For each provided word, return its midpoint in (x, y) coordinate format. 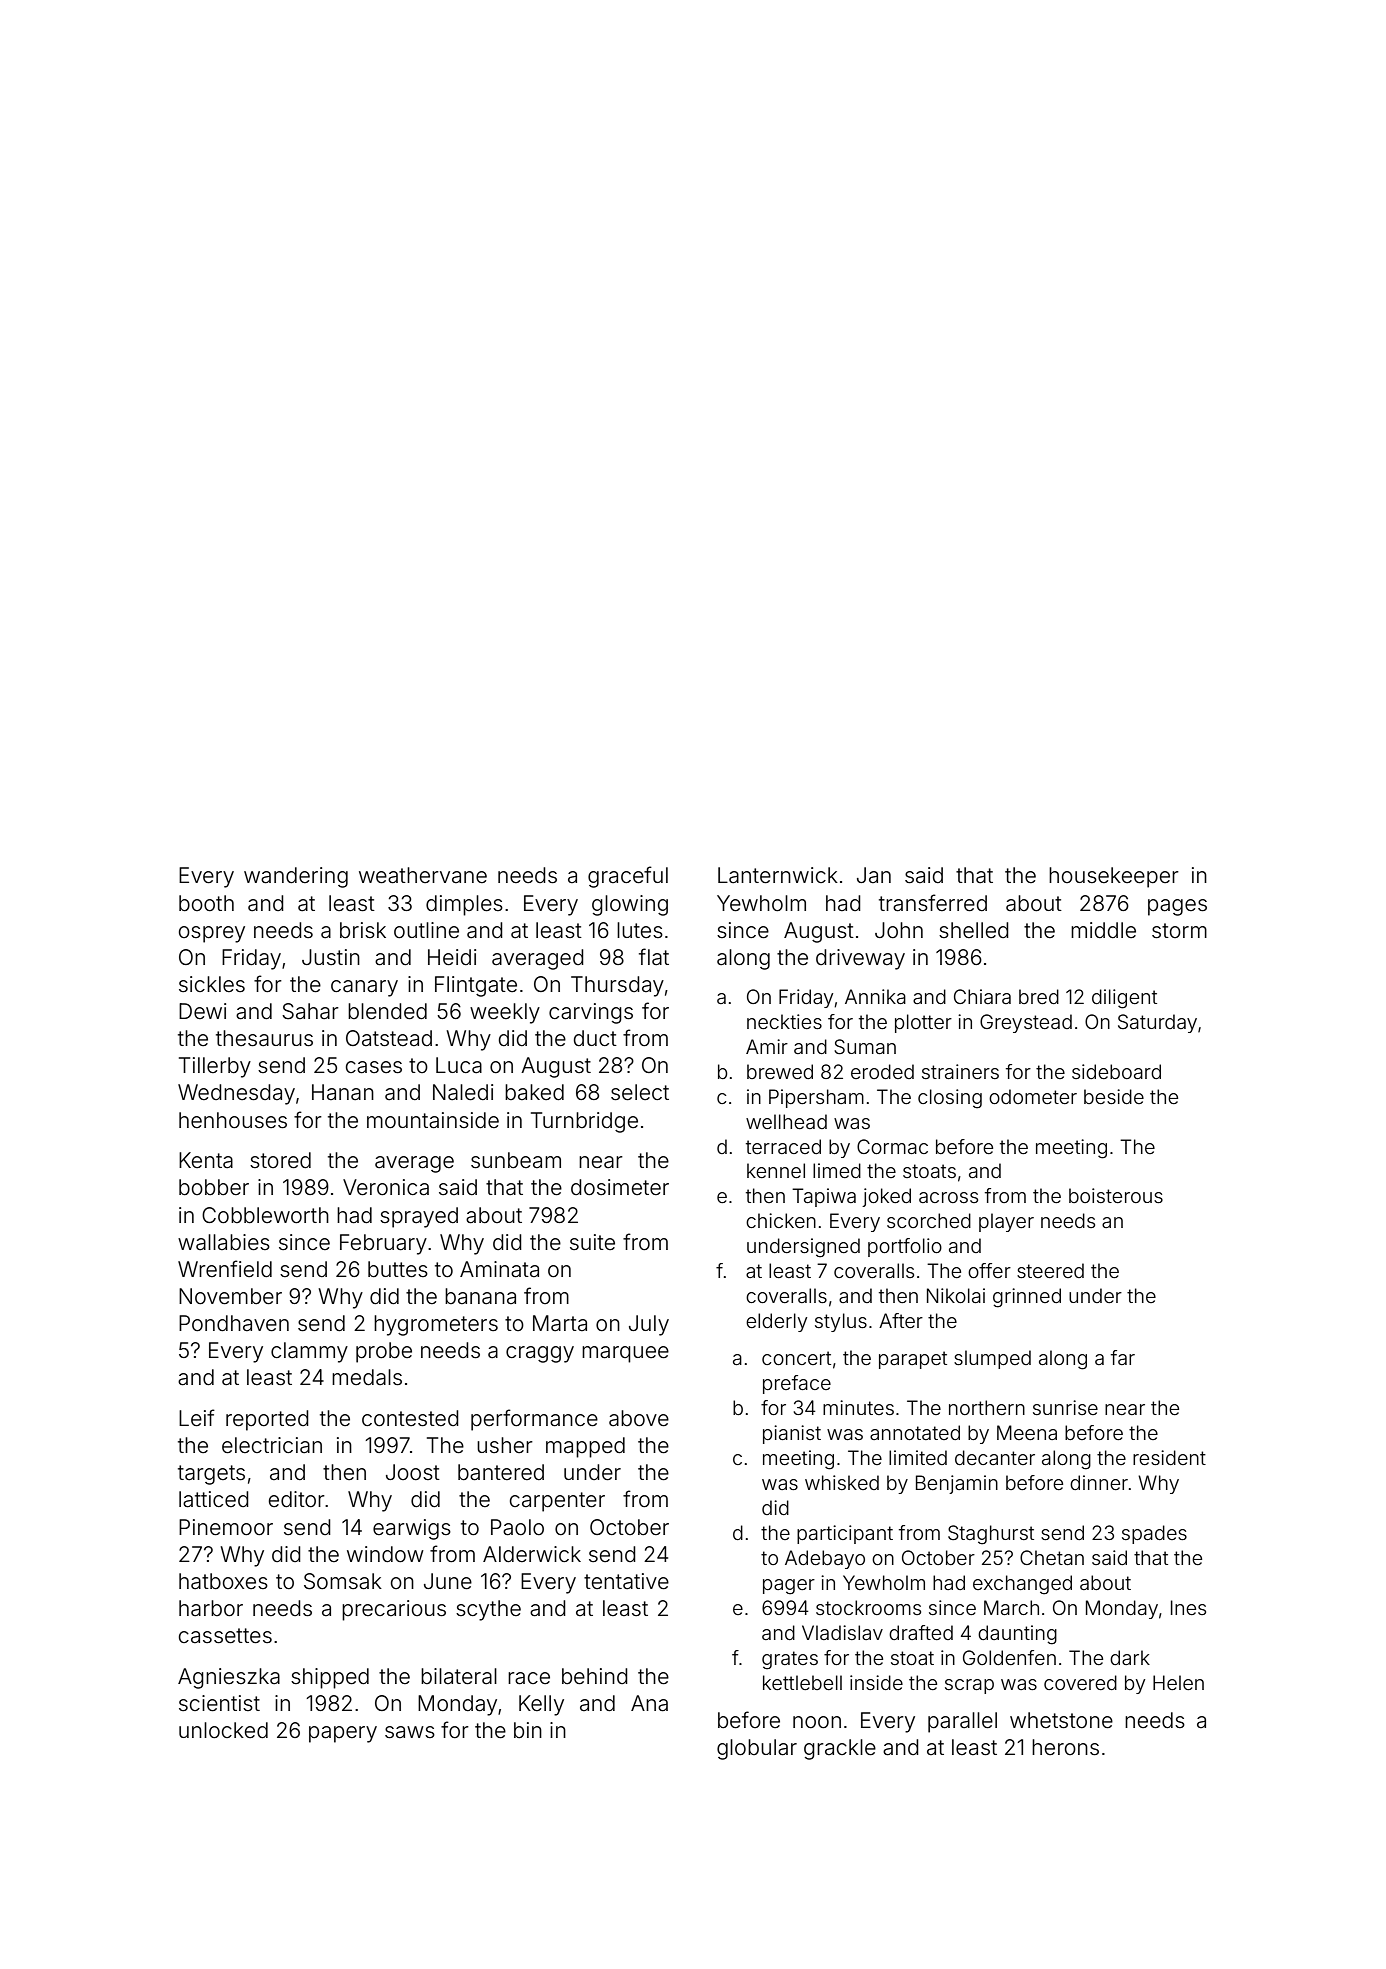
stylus (841, 1322)
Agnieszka (229, 1678)
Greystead (1026, 1023)
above (639, 1418)
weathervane (423, 875)
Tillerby (215, 1067)
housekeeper (1114, 877)
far (1123, 1357)
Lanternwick (778, 875)
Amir (767, 1046)
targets (211, 1475)
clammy (309, 1352)
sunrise (1065, 1407)
